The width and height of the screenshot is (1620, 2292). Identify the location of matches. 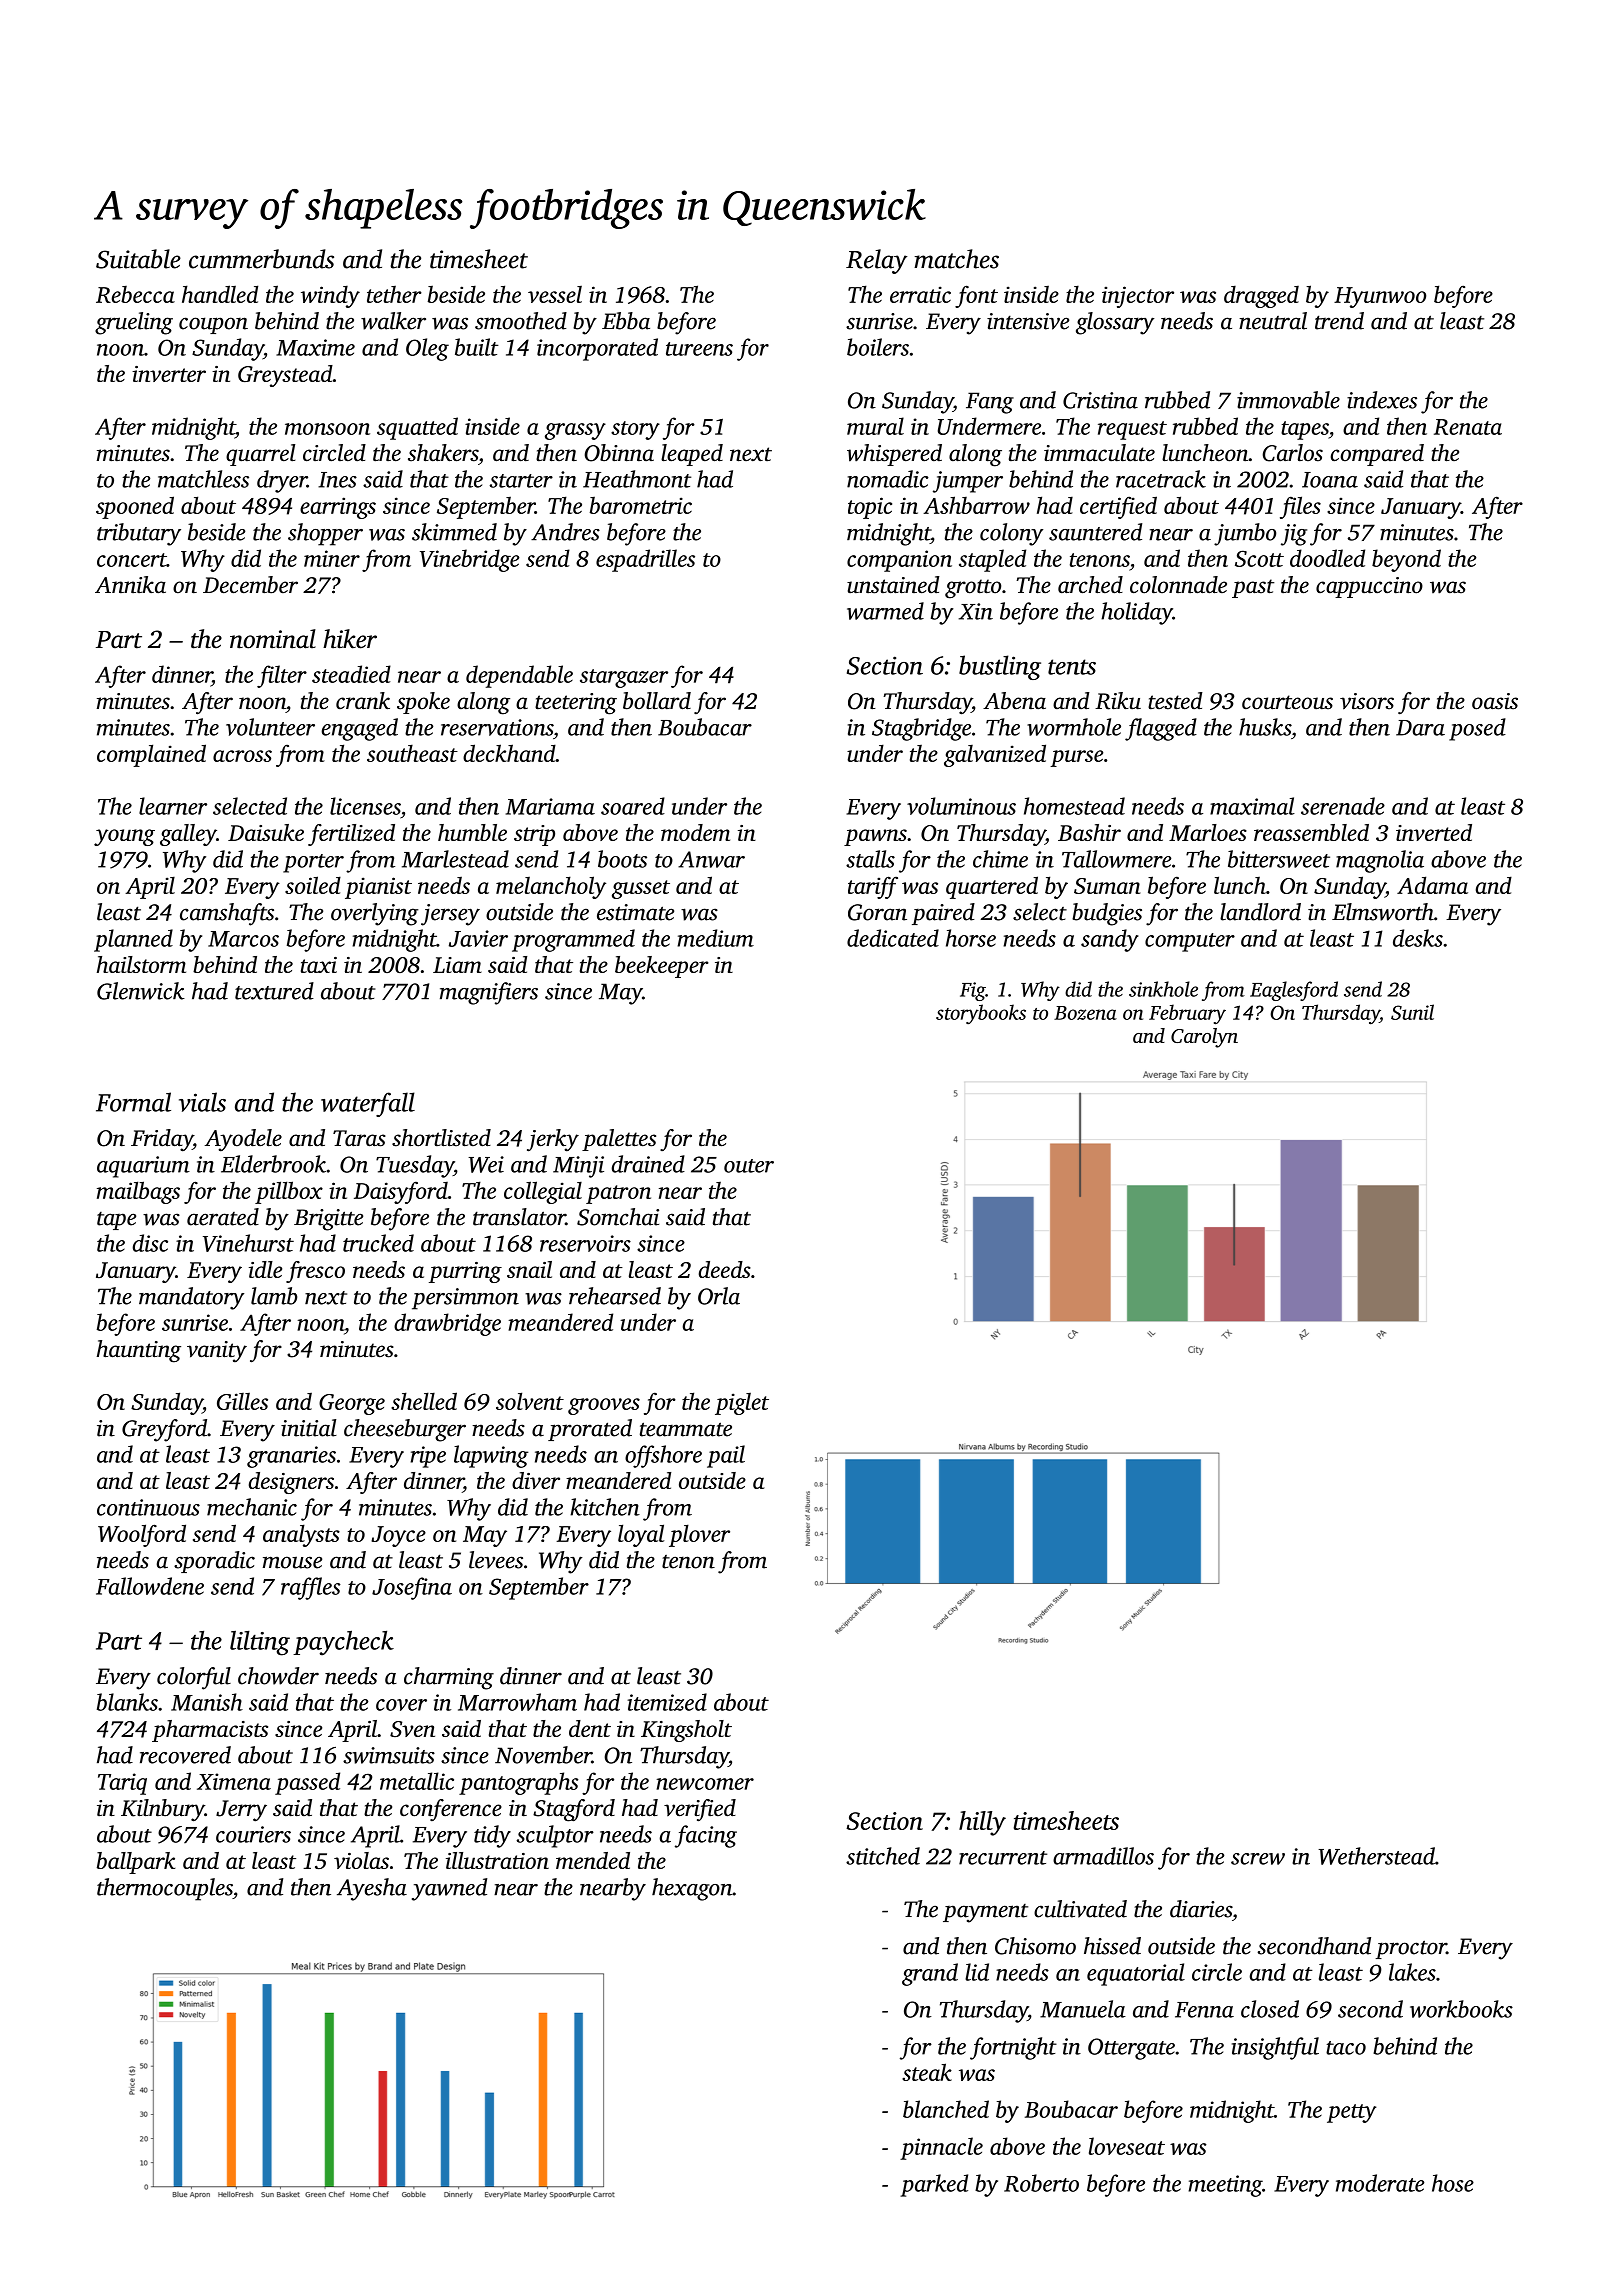
(956, 259).
